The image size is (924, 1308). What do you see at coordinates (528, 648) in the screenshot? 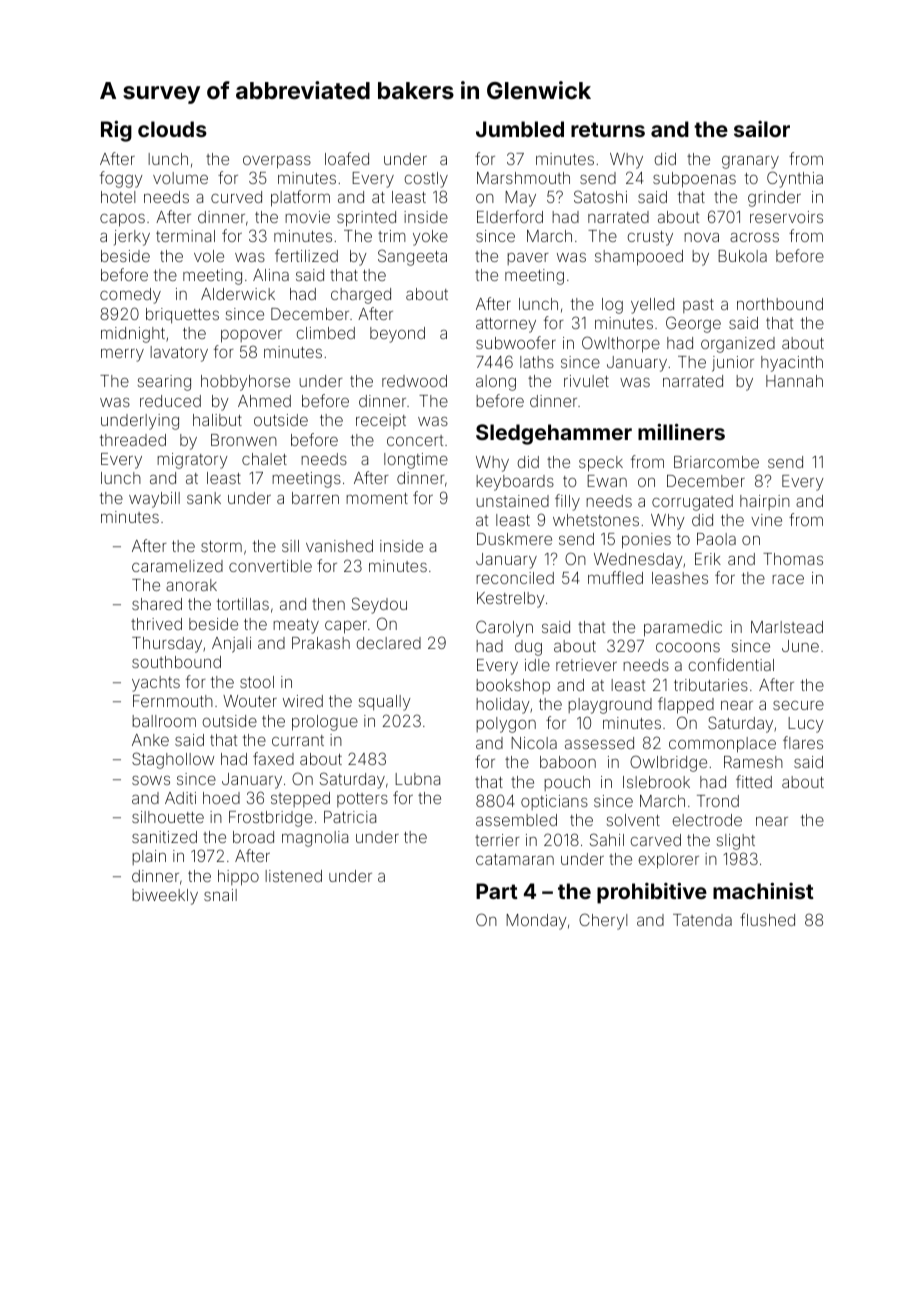
I see `dug` at bounding box center [528, 648].
